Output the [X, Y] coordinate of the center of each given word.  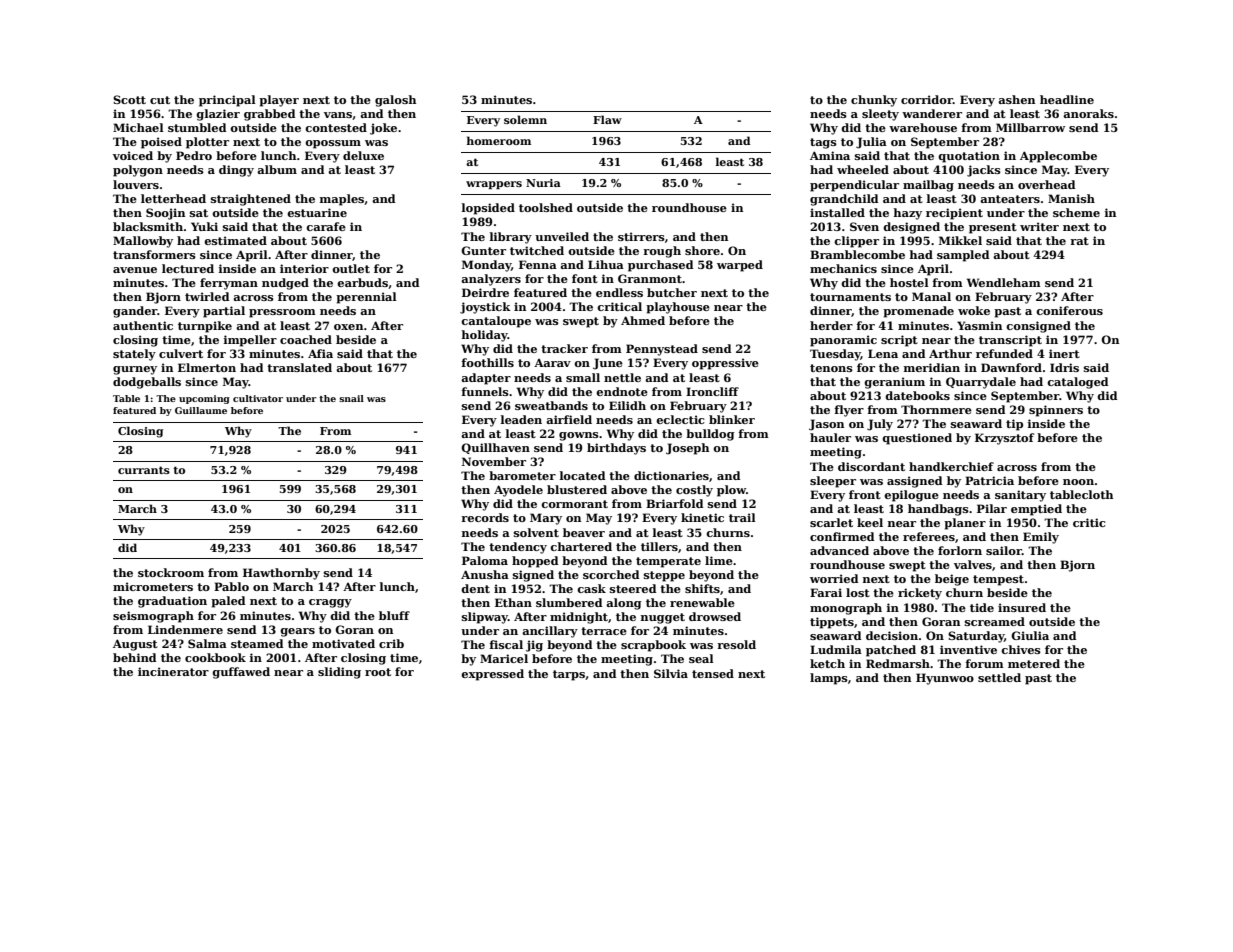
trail [742, 517]
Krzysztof [1004, 439]
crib [391, 643]
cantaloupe [496, 322]
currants [144, 470]
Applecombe [1058, 157]
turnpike [205, 327]
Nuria [543, 183]
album [277, 169]
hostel [909, 282]
